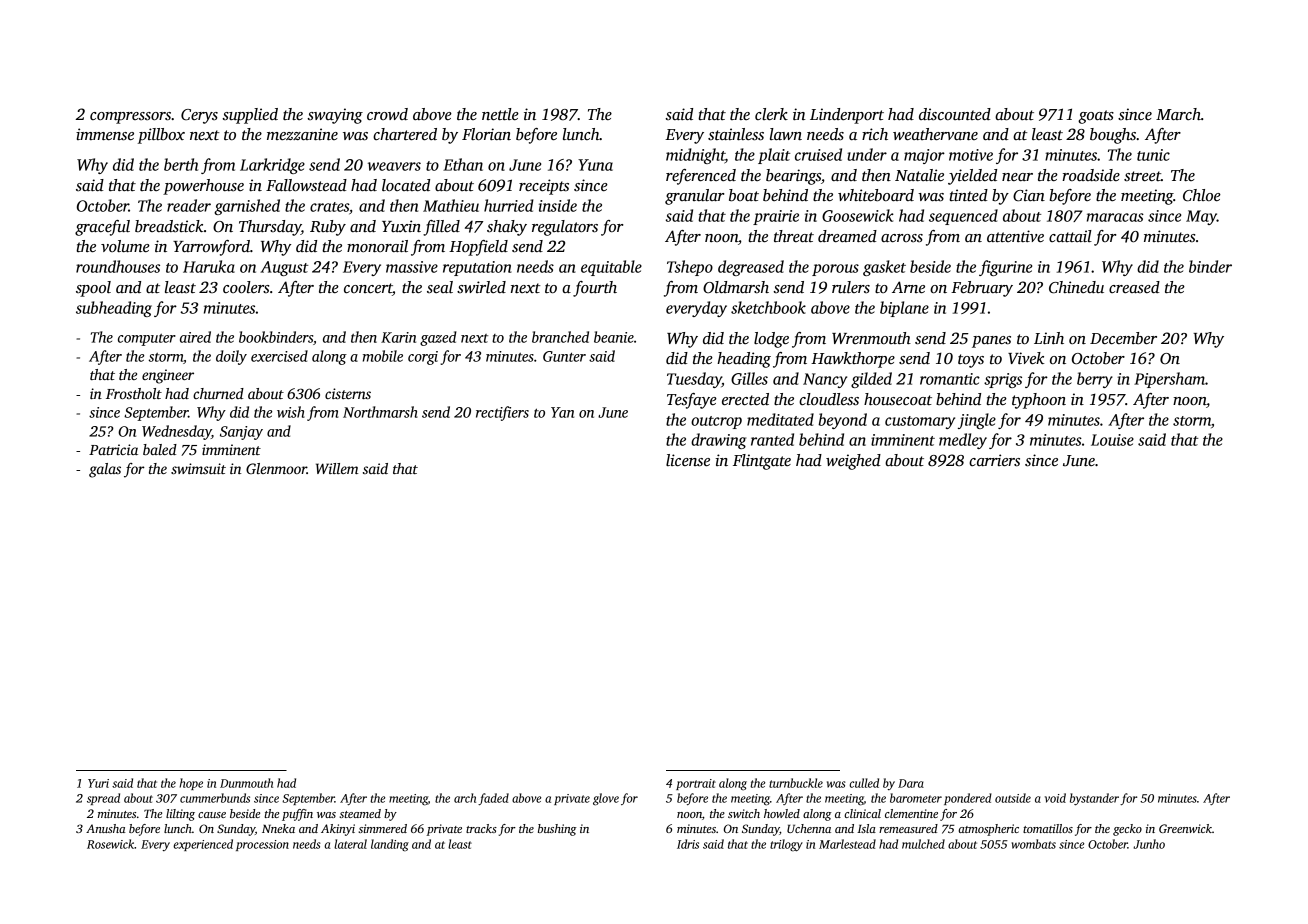  Describe the element at coordinates (337, 468) in the screenshot. I see `Willem` at that location.
